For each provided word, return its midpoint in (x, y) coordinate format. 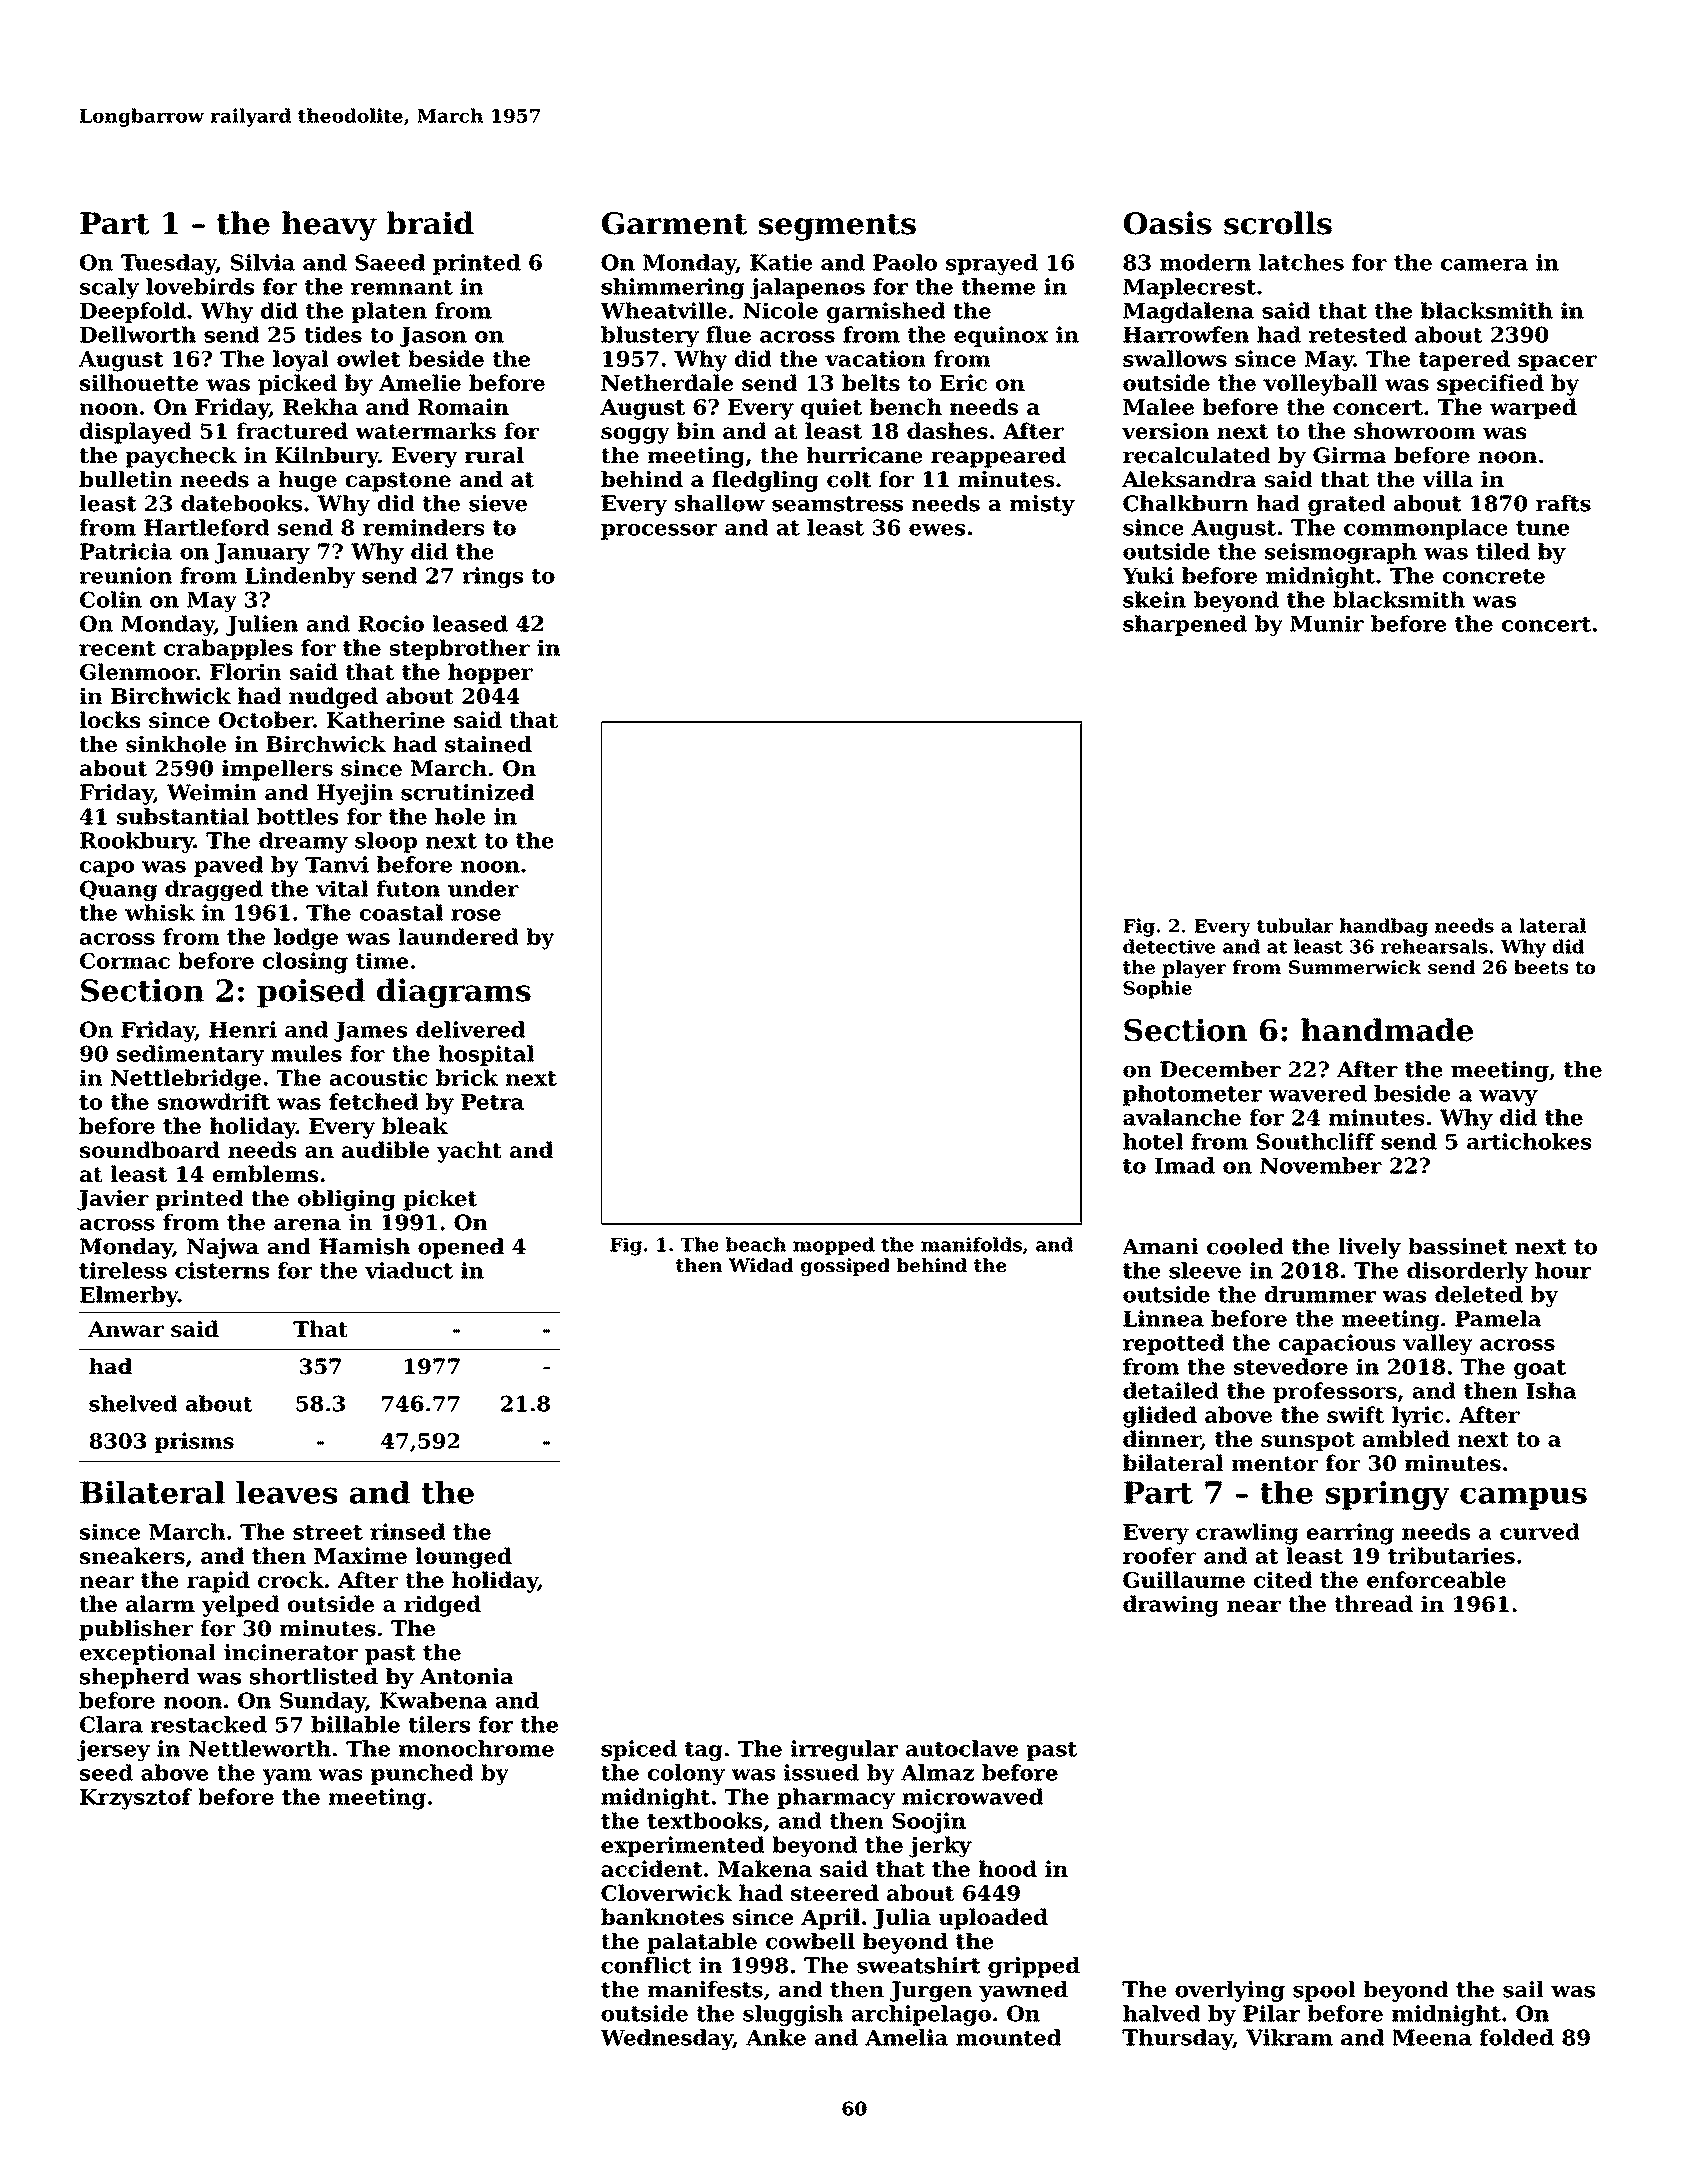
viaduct (409, 1270)
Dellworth (138, 334)
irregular (844, 1750)
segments (837, 227)
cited (1283, 1579)
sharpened (1185, 625)
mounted (1008, 2037)
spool (1324, 1991)
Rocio (391, 623)
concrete (1494, 576)
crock (291, 1579)
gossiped (845, 1267)
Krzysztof (136, 1799)
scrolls (1278, 223)
